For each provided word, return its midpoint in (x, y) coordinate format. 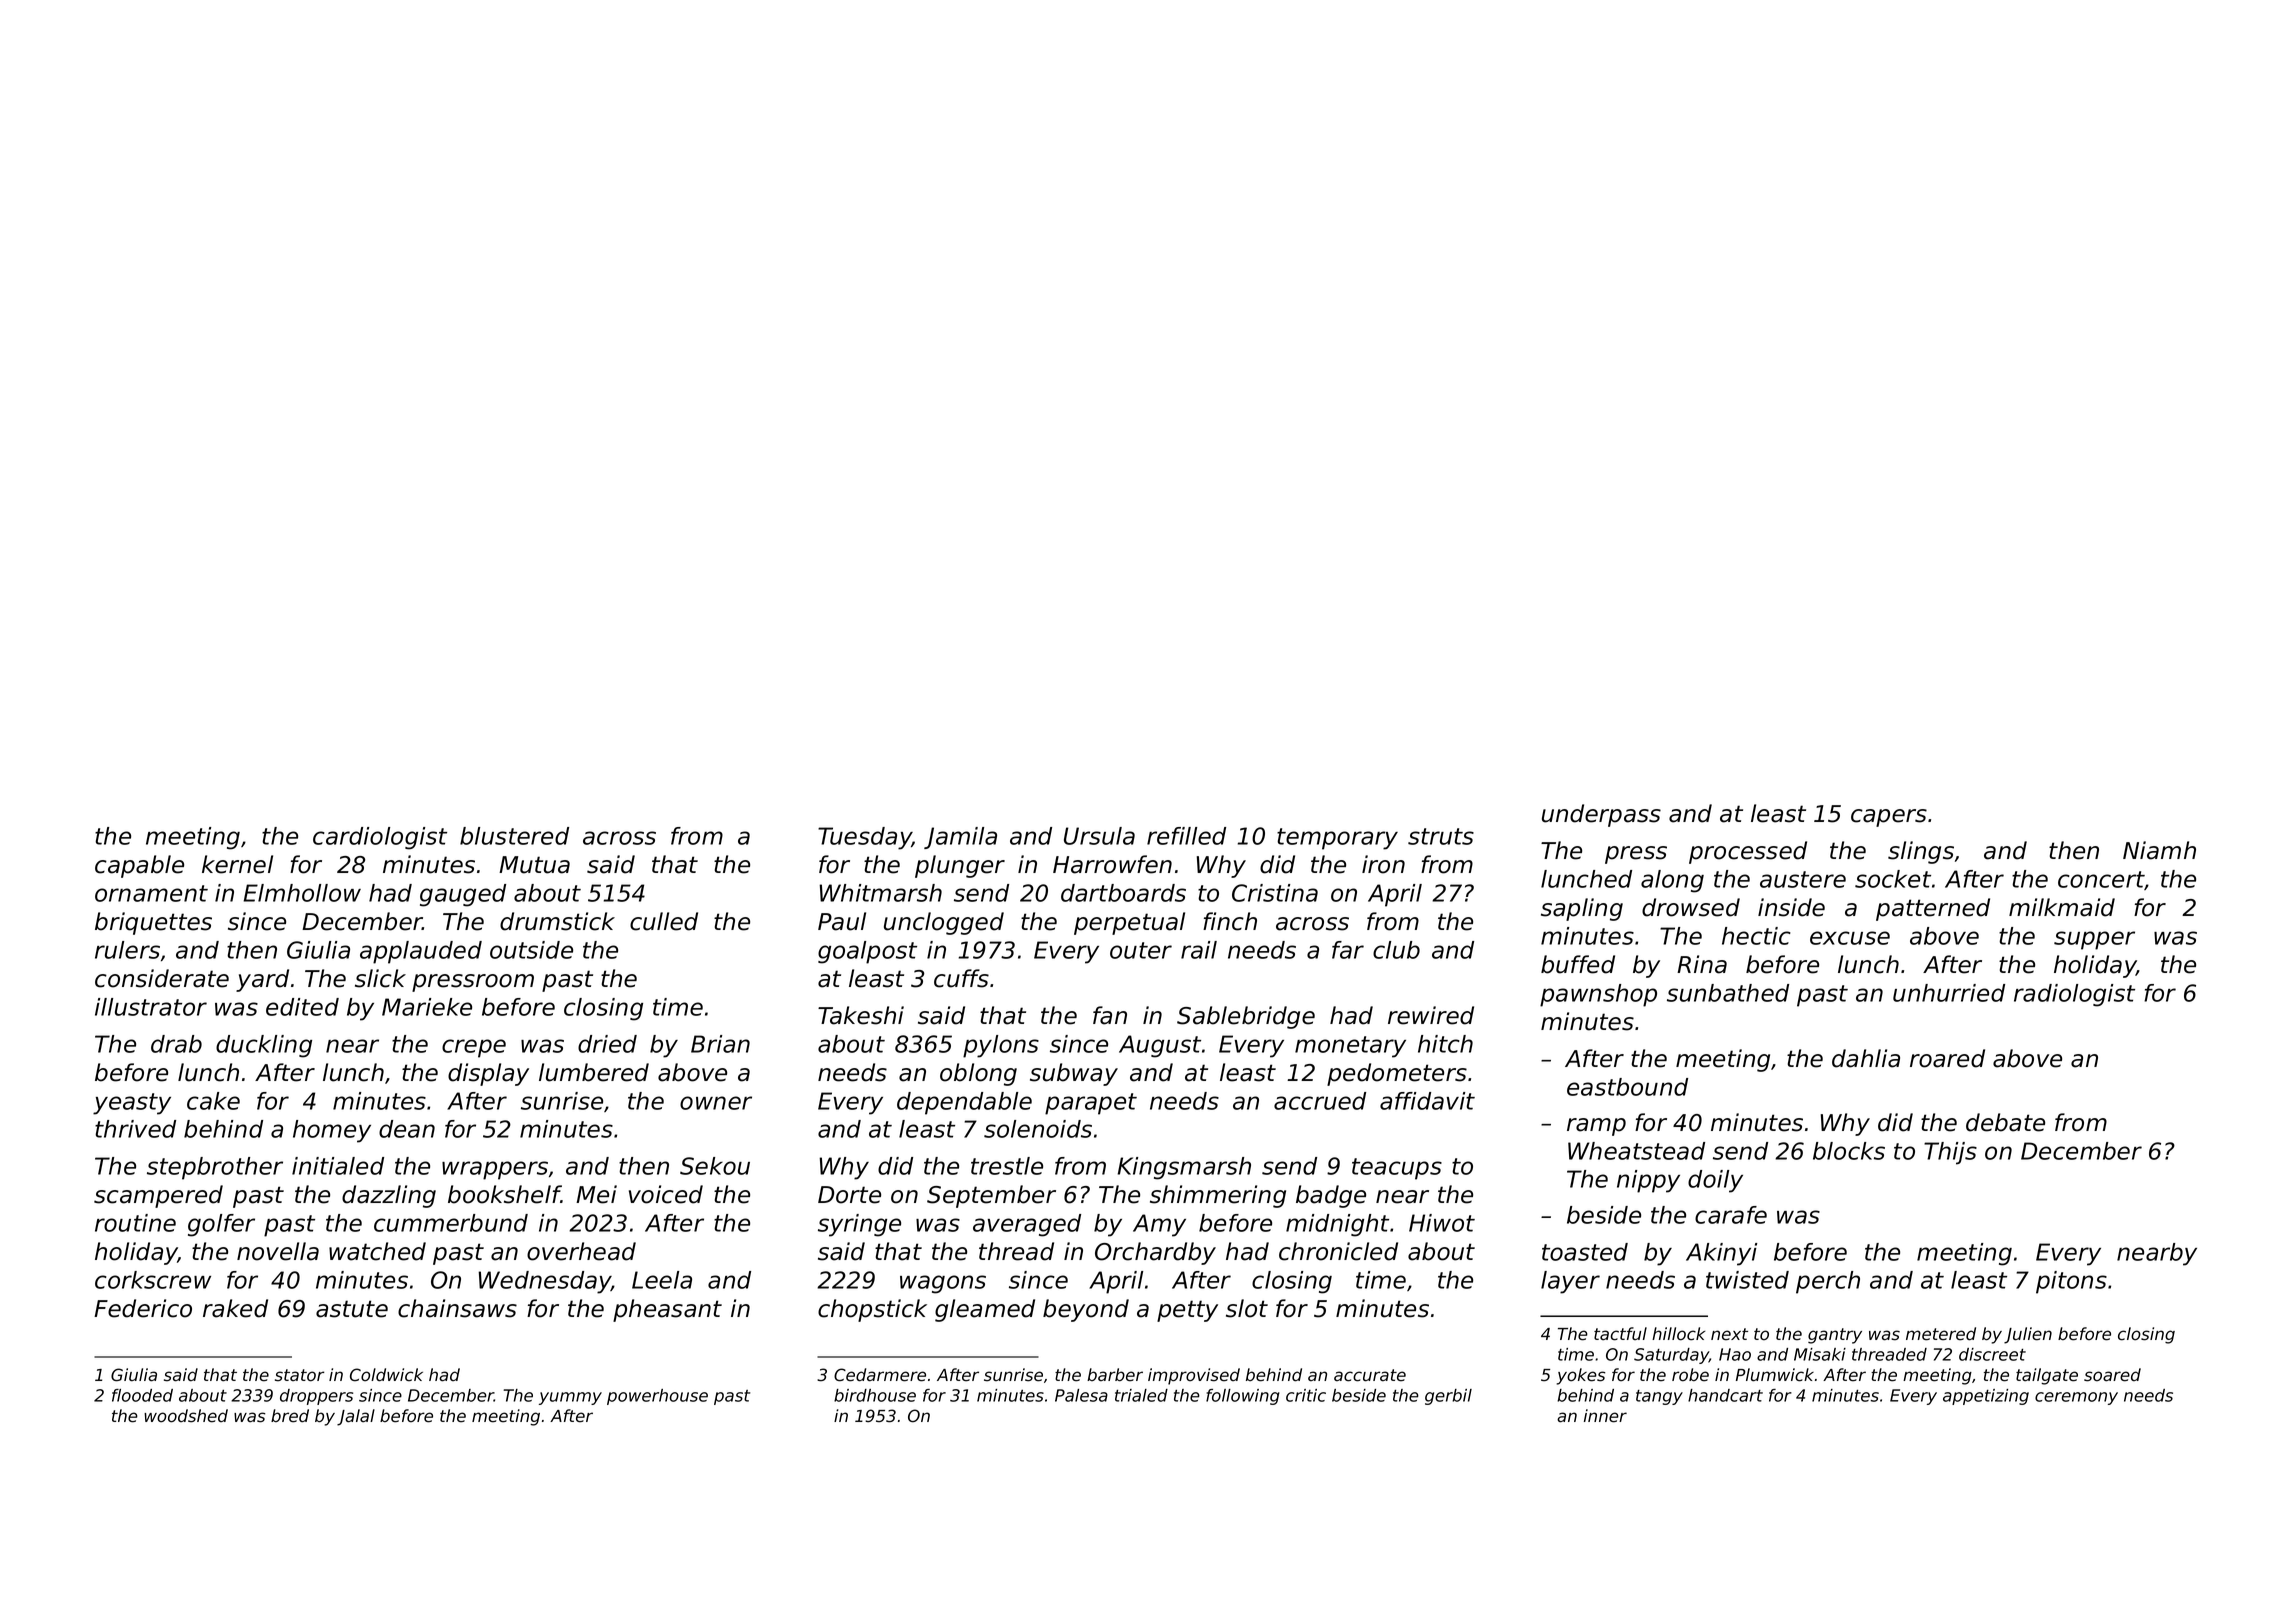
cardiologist (380, 838)
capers (1889, 818)
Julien (2028, 1335)
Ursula (1099, 836)
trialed (1141, 1395)
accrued (1320, 1101)
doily (1715, 1181)
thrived (135, 1129)
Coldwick (386, 1375)
